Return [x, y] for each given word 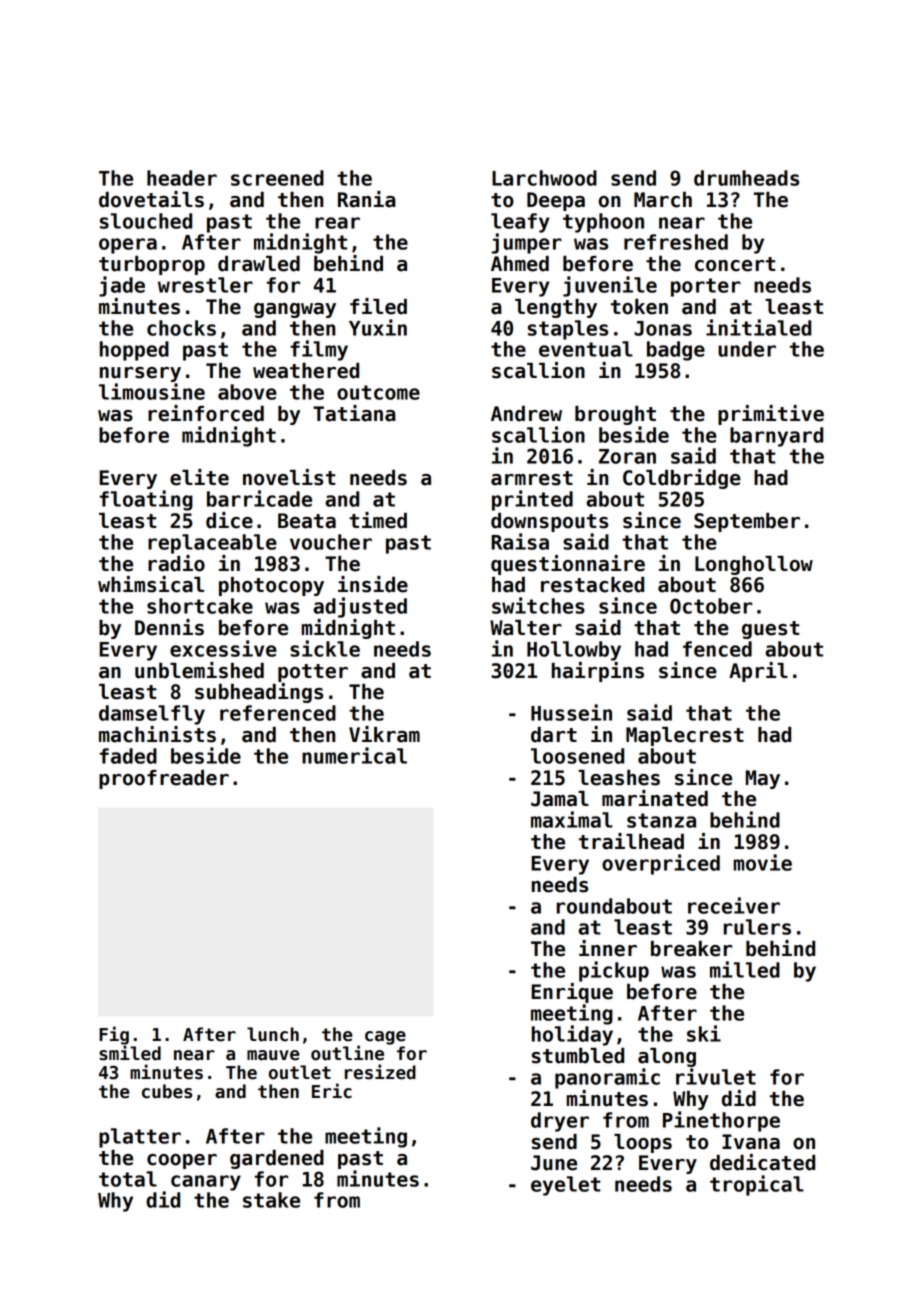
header [182, 178]
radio [176, 563]
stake [271, 1200]
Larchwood [544, 178]
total [128, 1179]
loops [643, 1143]
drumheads [746, 178]
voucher [331, 542]
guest [771, 630]
